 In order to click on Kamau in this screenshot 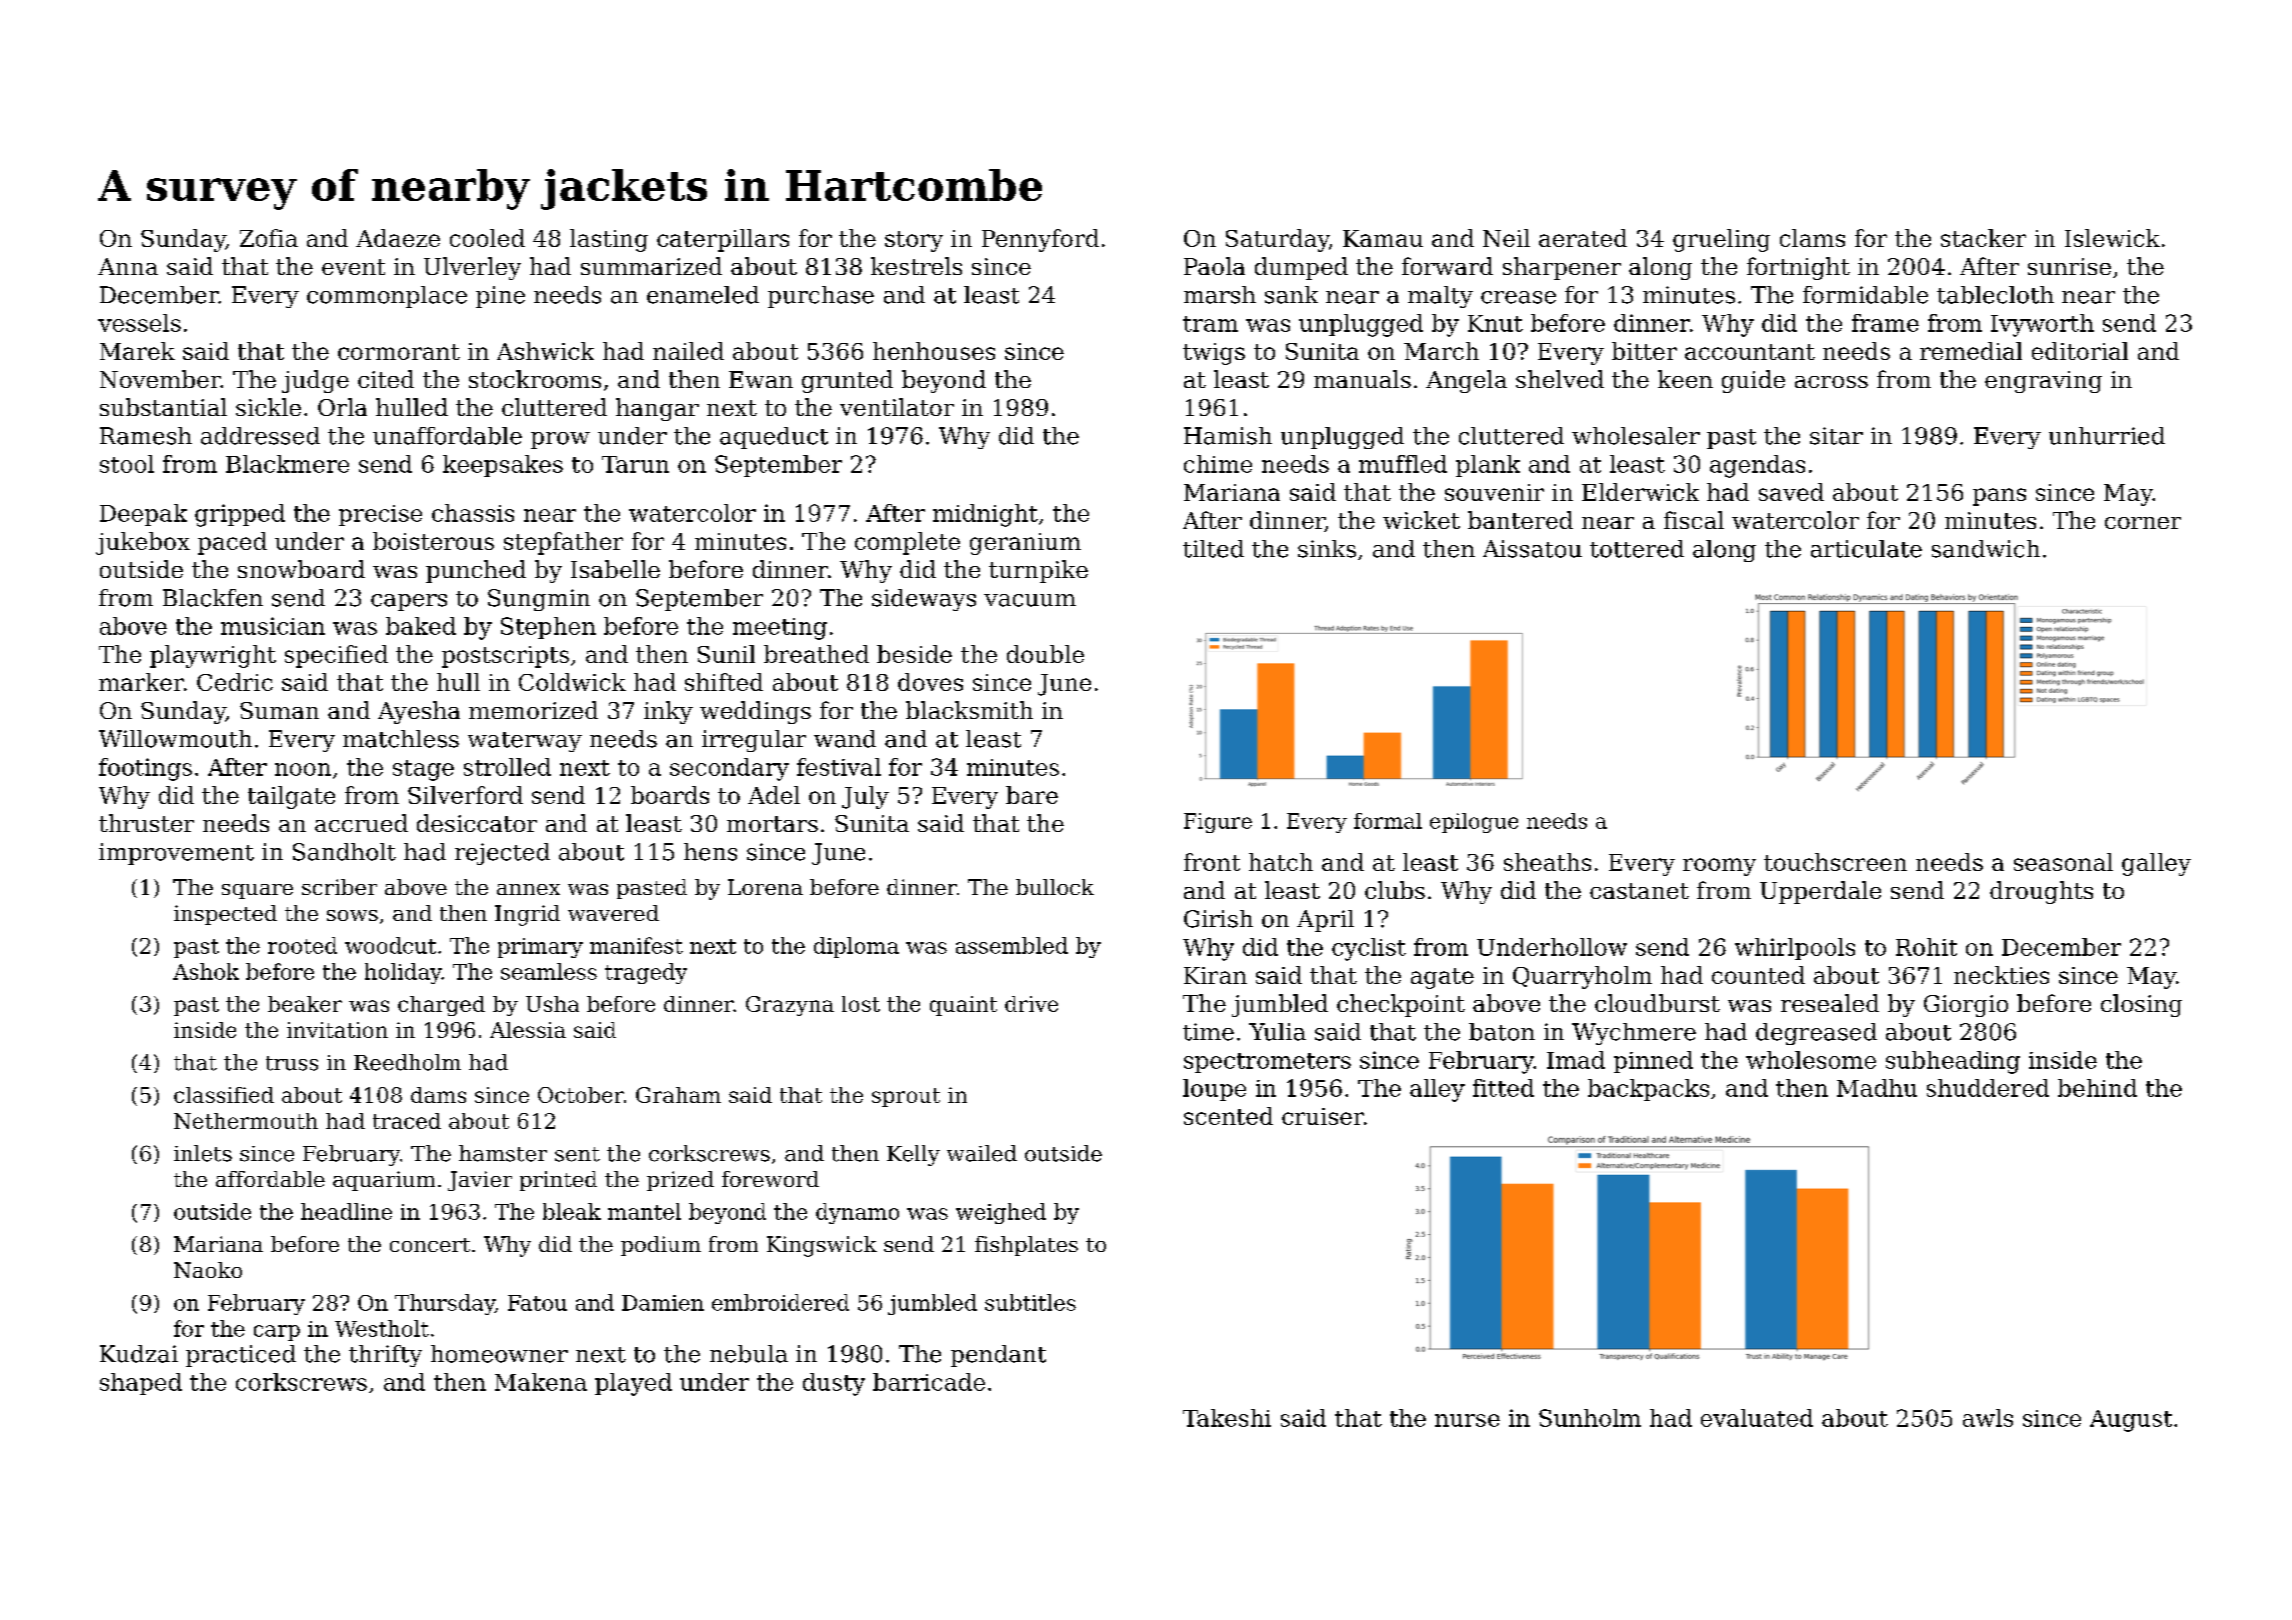, I will do `click(1383, 238)`.
